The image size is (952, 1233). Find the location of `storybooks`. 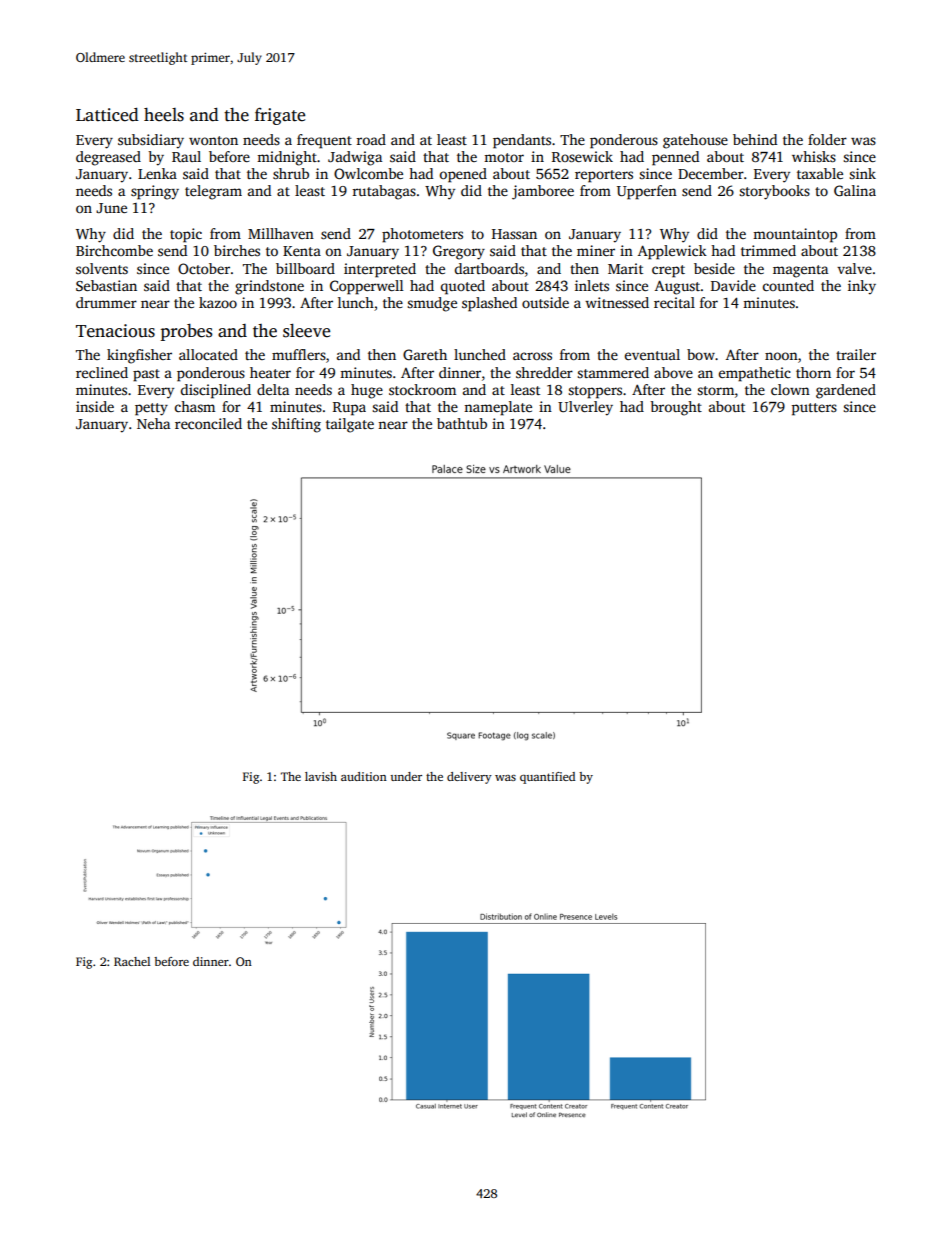

storybooks is located at coordinates (774, 192).
